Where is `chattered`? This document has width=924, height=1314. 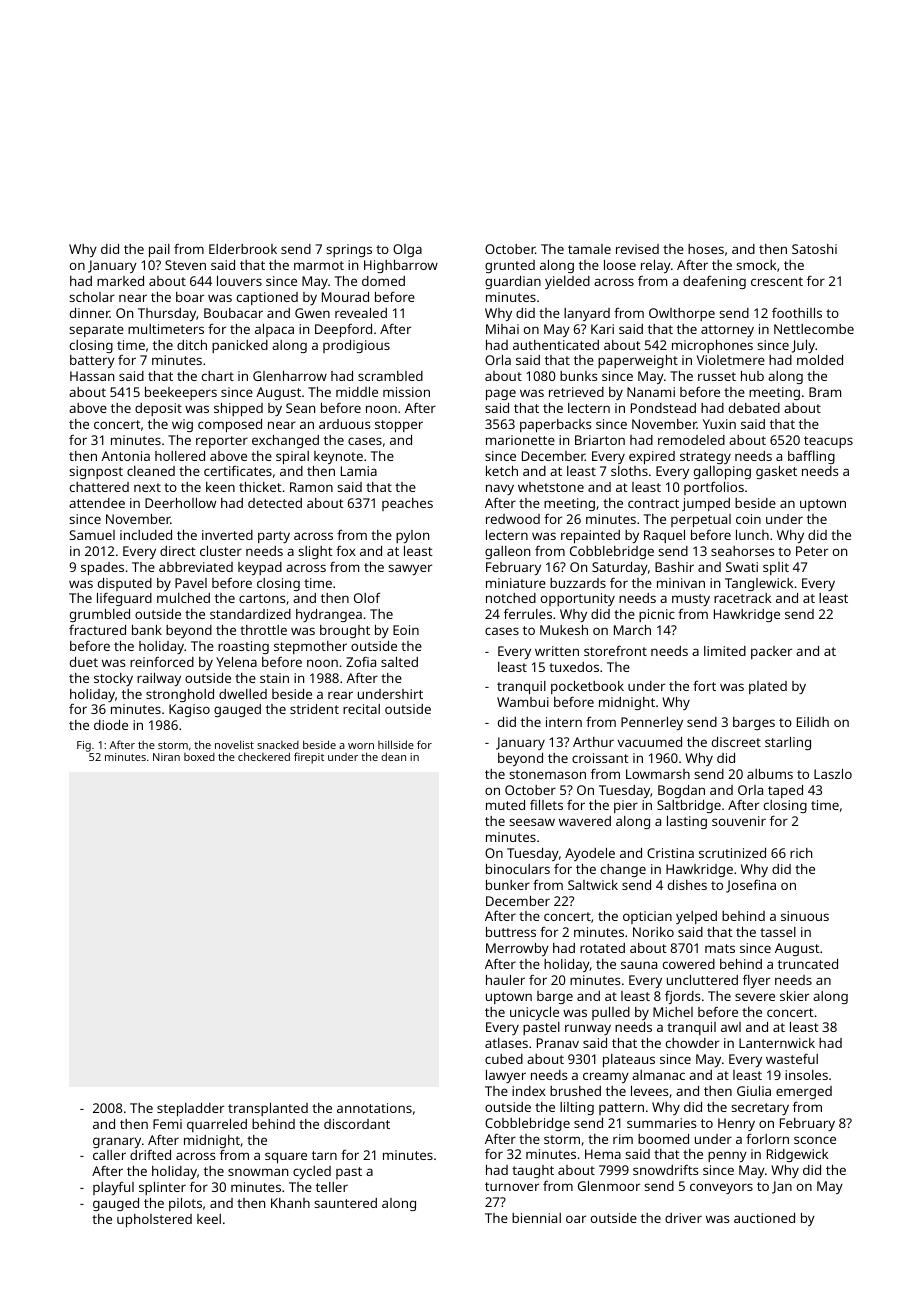 chattered is located at coordinates (99, 487).
